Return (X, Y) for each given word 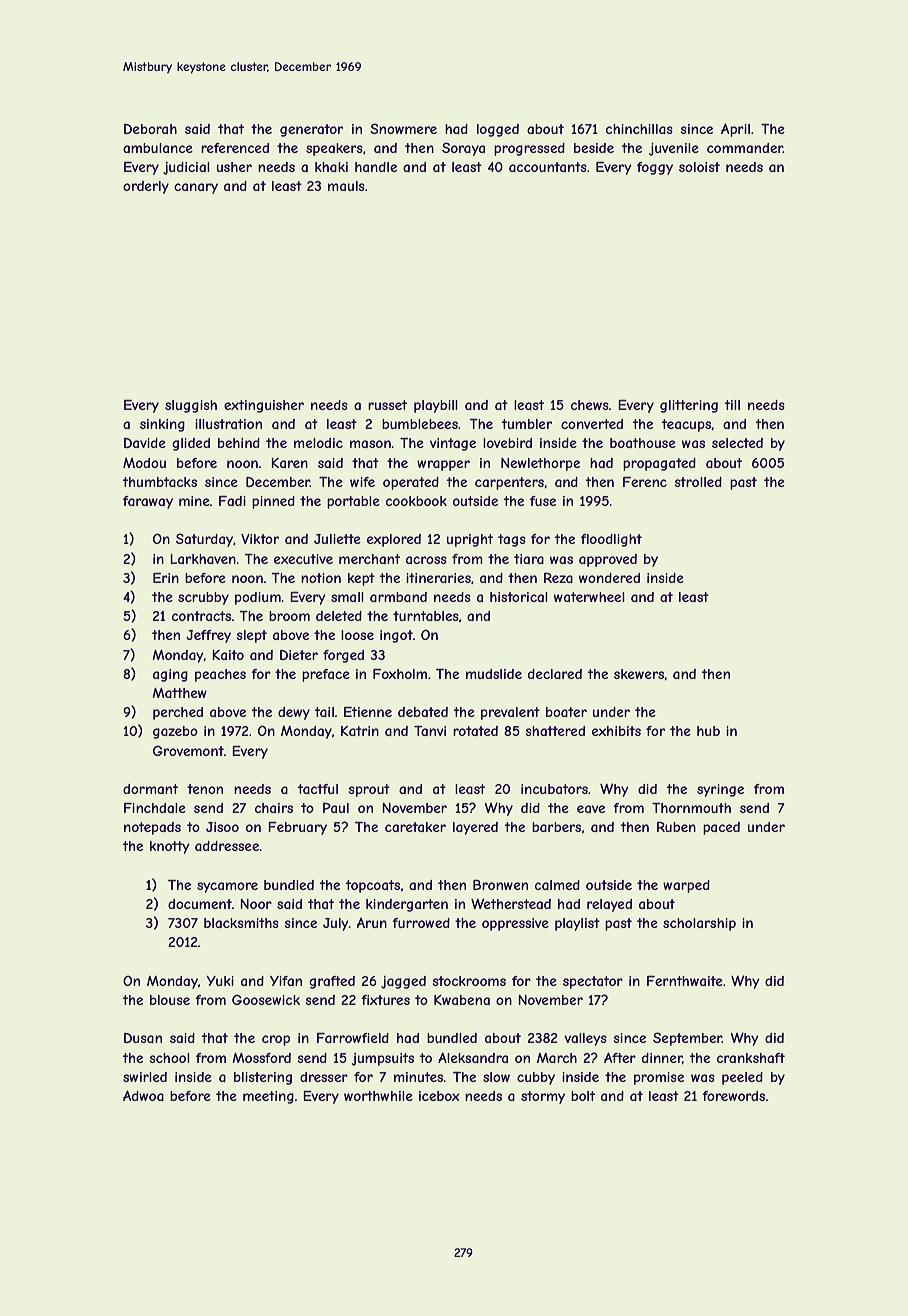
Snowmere (403, 128)
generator (311, 130)
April (735, 130)
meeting (268, 1097)
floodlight (611, 540)
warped (686, 886)
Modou (144, 463)
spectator (593, 982)
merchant (369, 559)
